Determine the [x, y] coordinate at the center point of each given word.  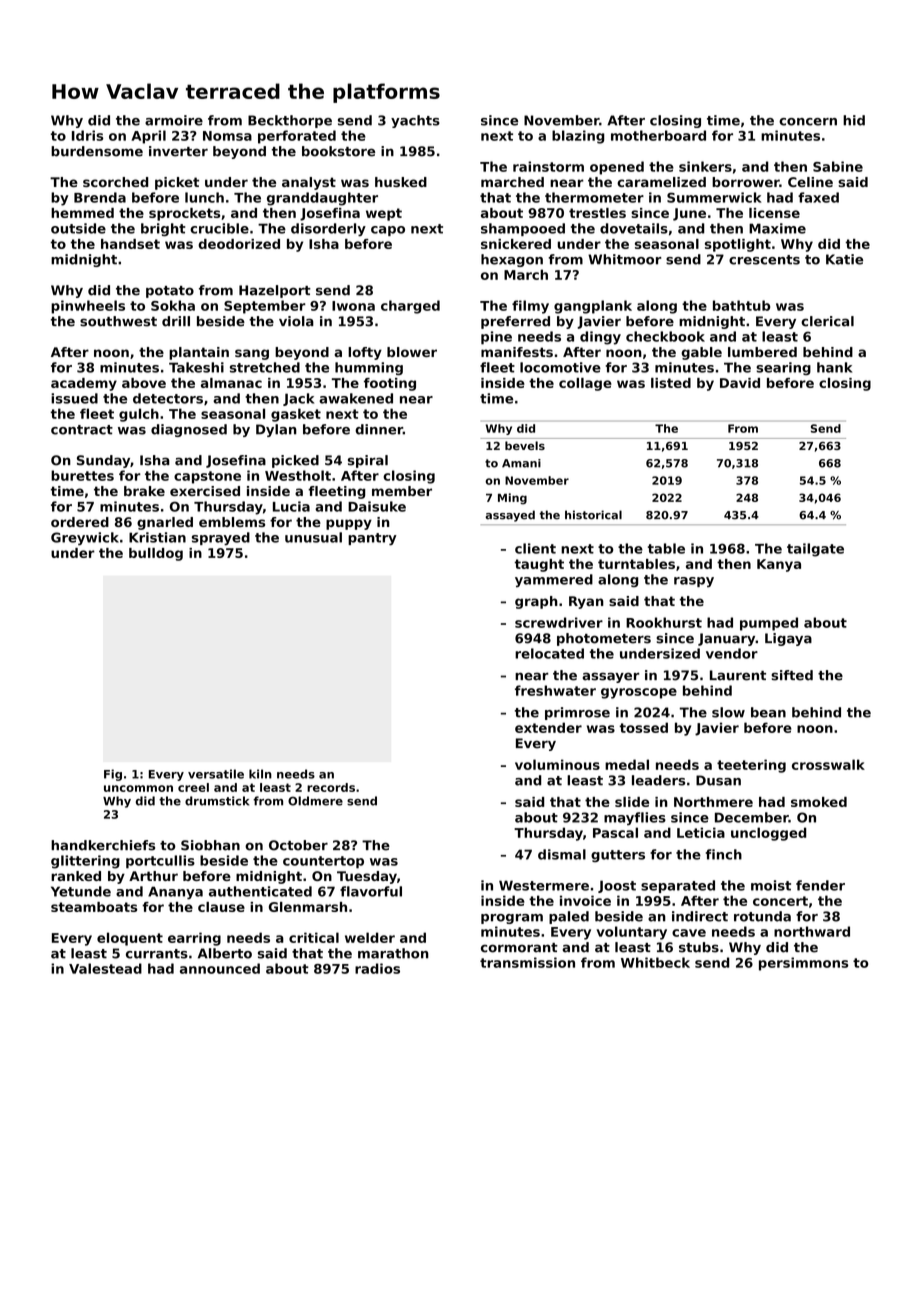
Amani [521, 463]
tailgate [815, 550]
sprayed [221, 539]
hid [854, 120]
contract [82, 430]
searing [783, 368]
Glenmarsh [308, 907]
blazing [578, 137]
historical [593, 515]
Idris [87, 135]
